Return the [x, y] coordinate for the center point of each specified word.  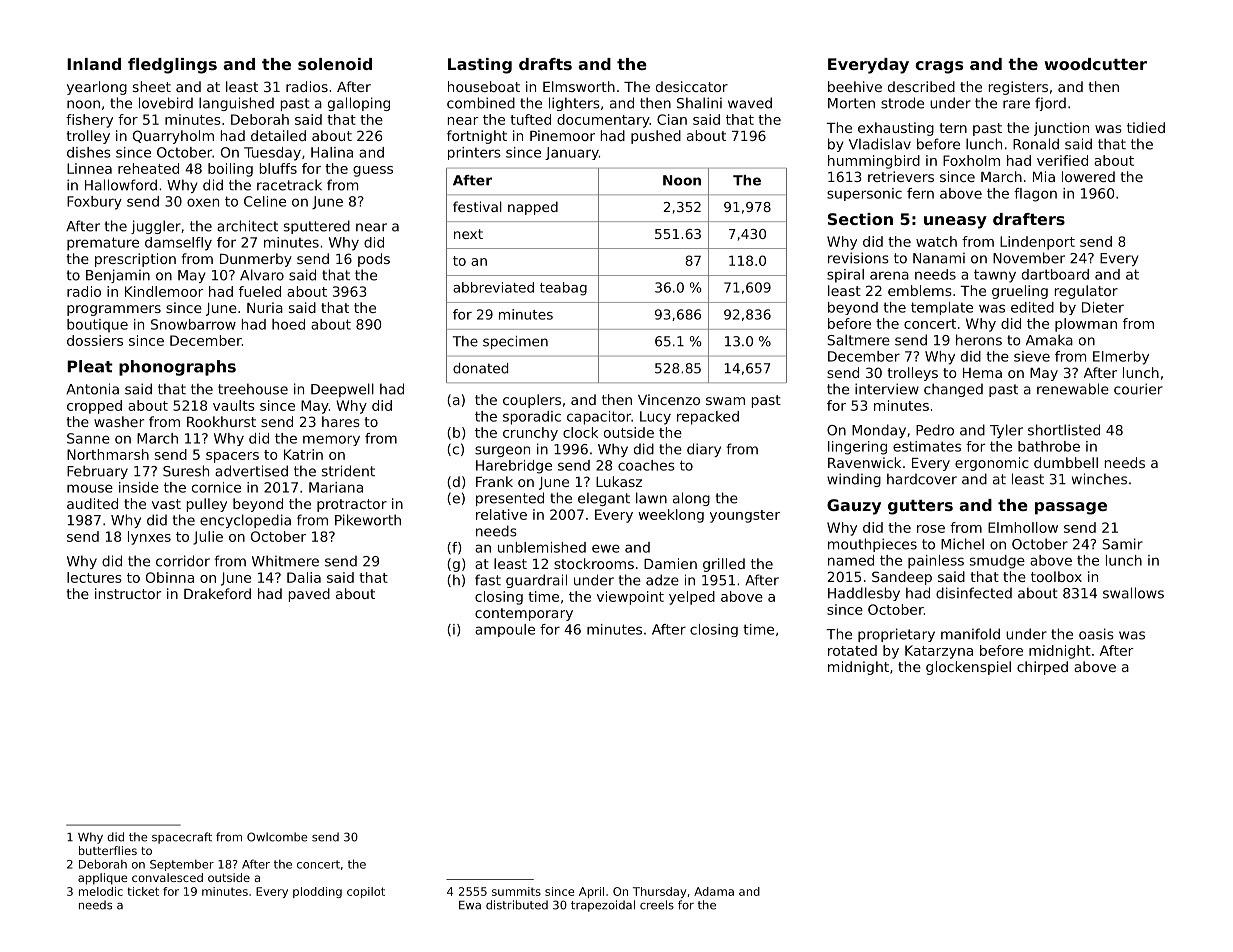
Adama [714, 891]
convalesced [167, 877]
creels [657, 905]
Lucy [655, 418]
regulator [1086, 292]
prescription [135, 260]
